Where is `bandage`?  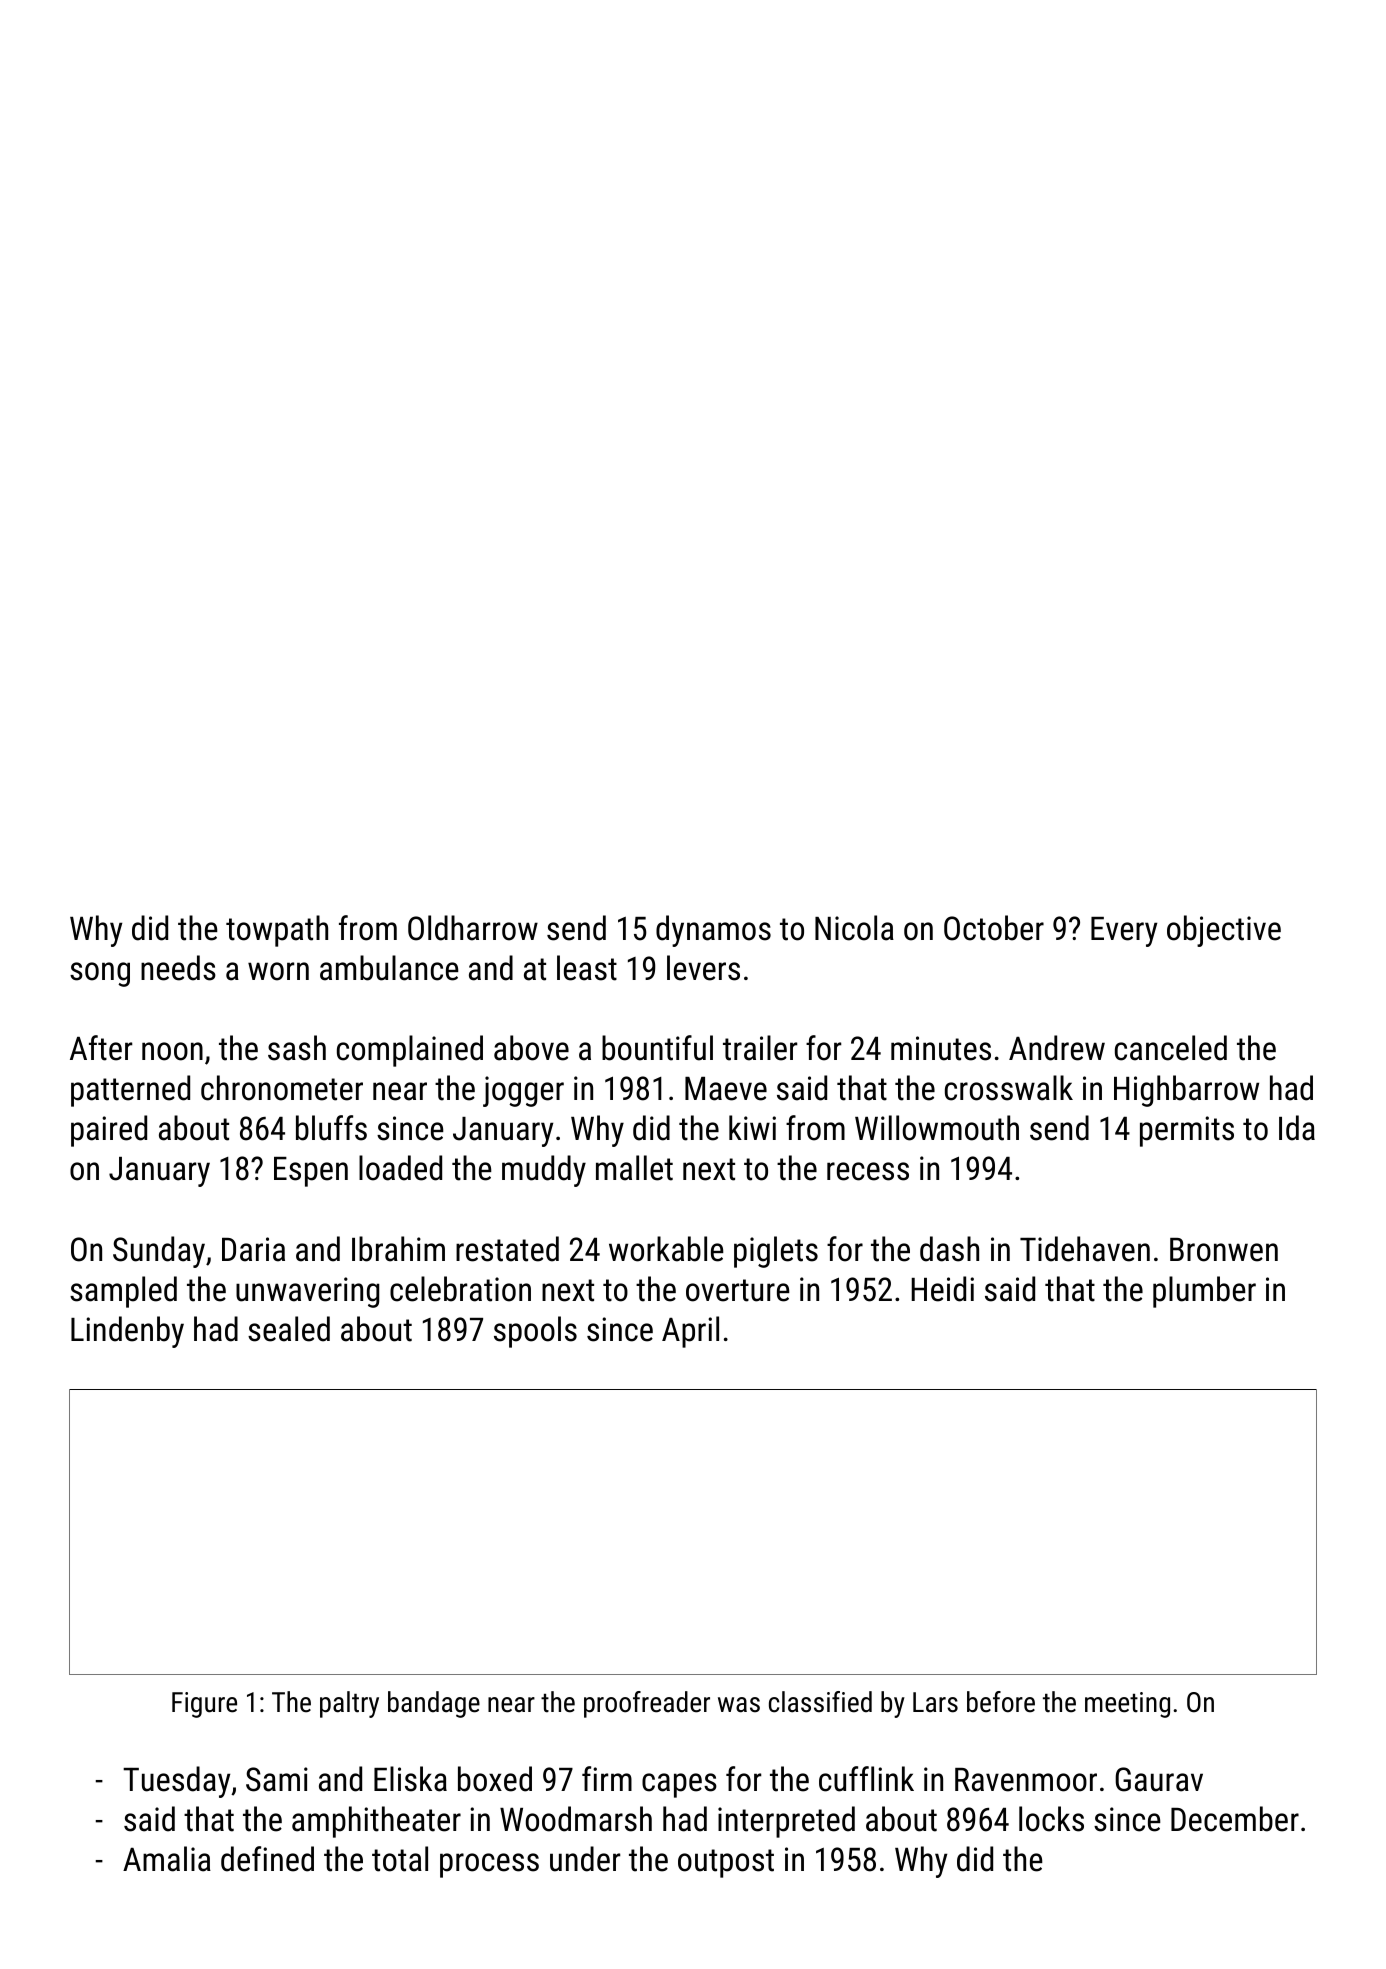
bandage is located at coordinates (434, 1704).
